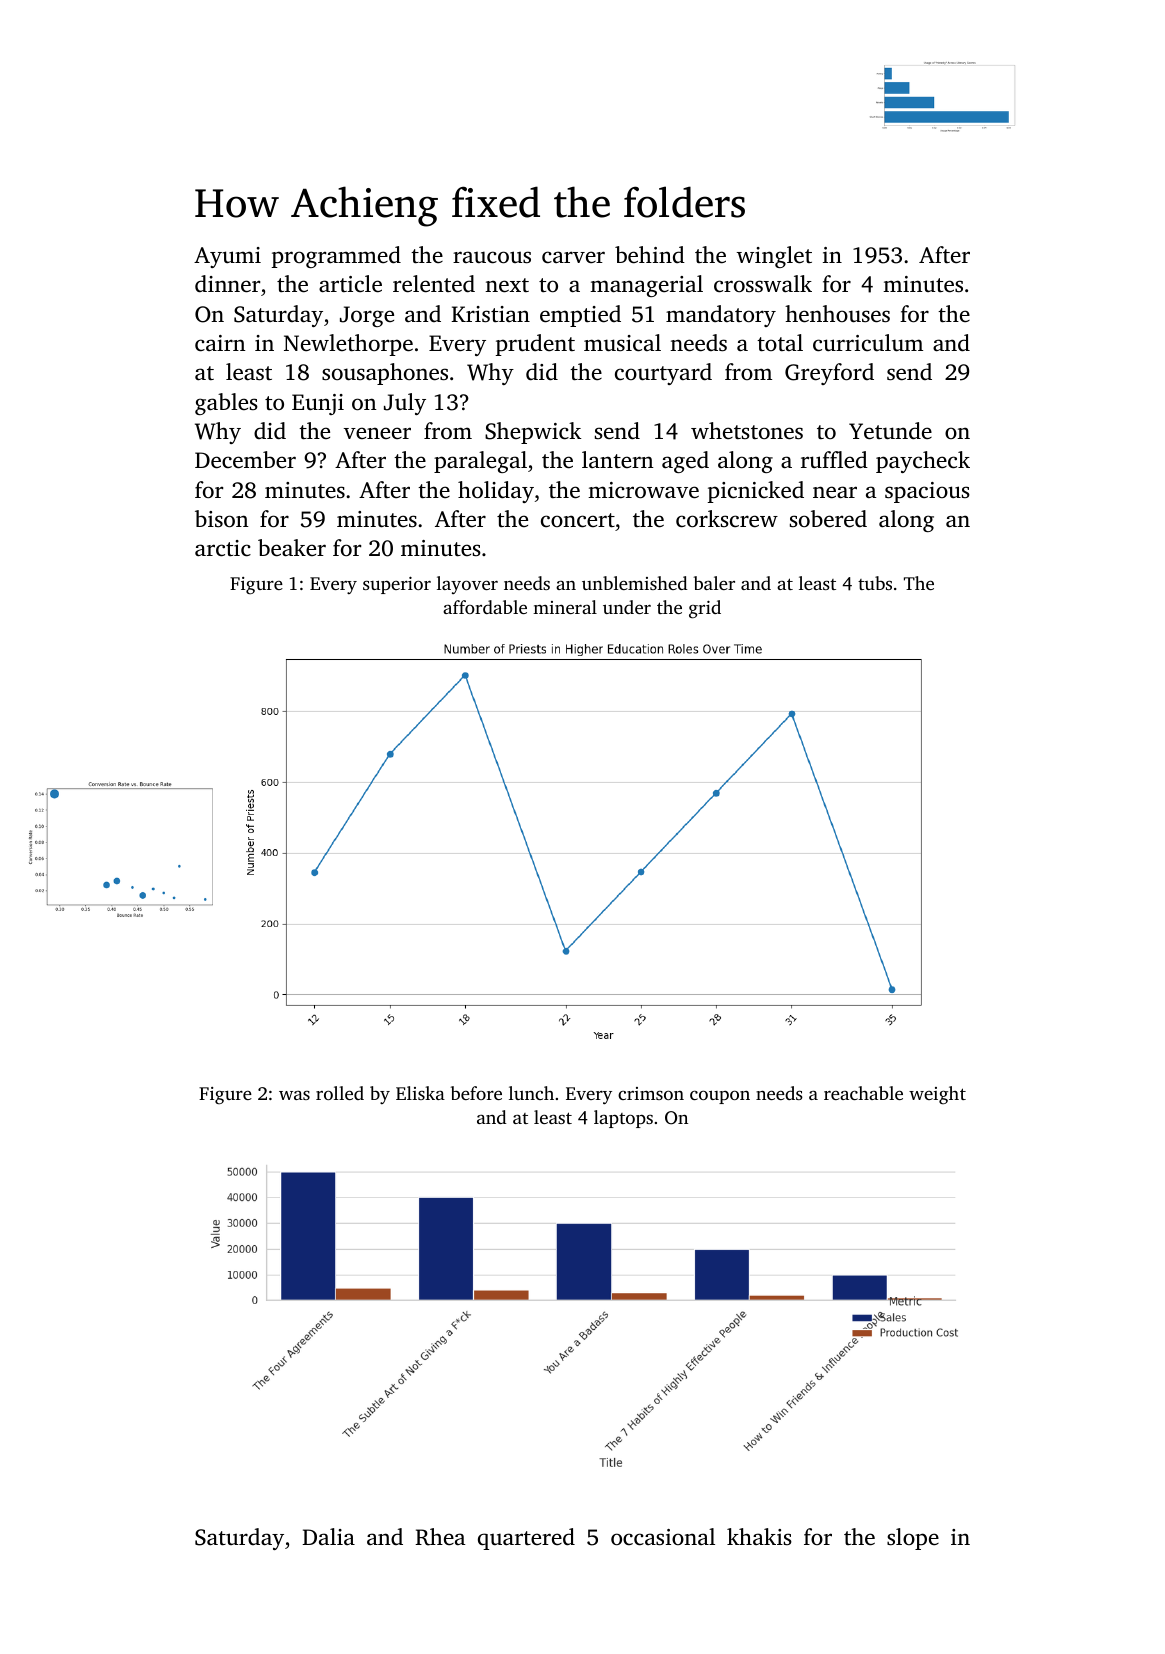  What do you see at coordinates (490, 314) in the screenshot?
I see `Kristian` at bounding box center [490, 314].
